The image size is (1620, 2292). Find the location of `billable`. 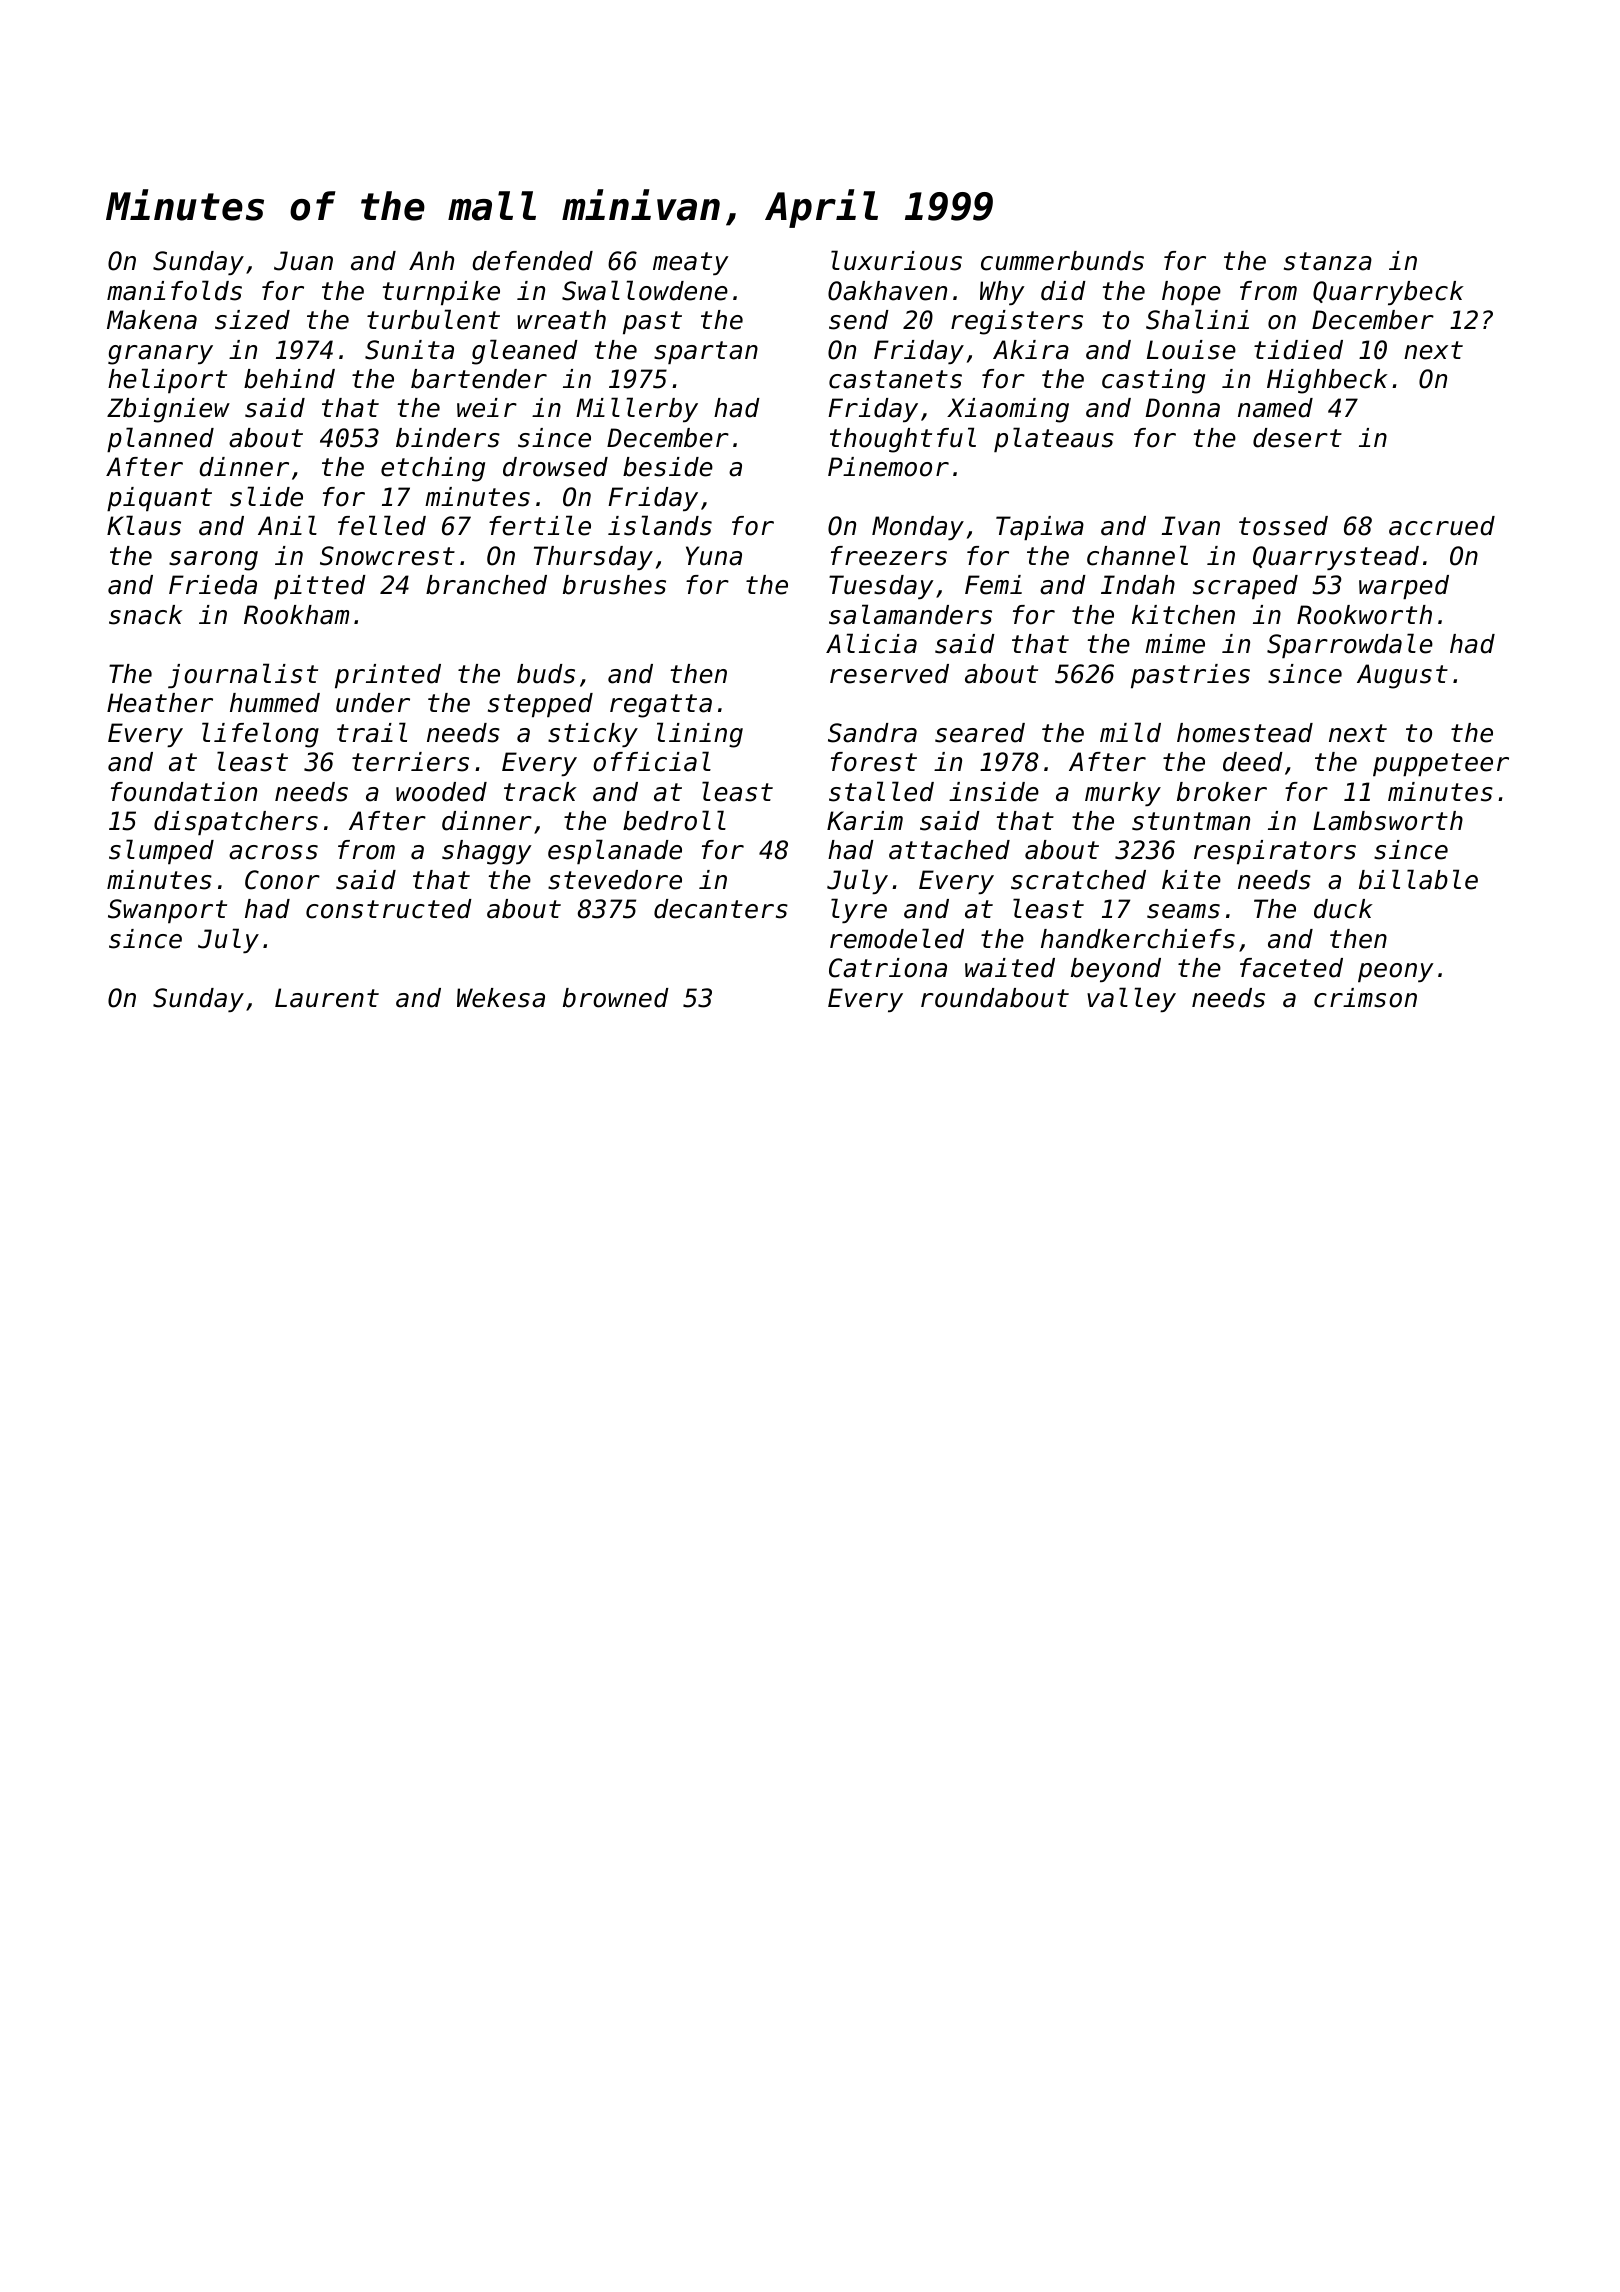

billable is located at coordinates (1418, 879).
